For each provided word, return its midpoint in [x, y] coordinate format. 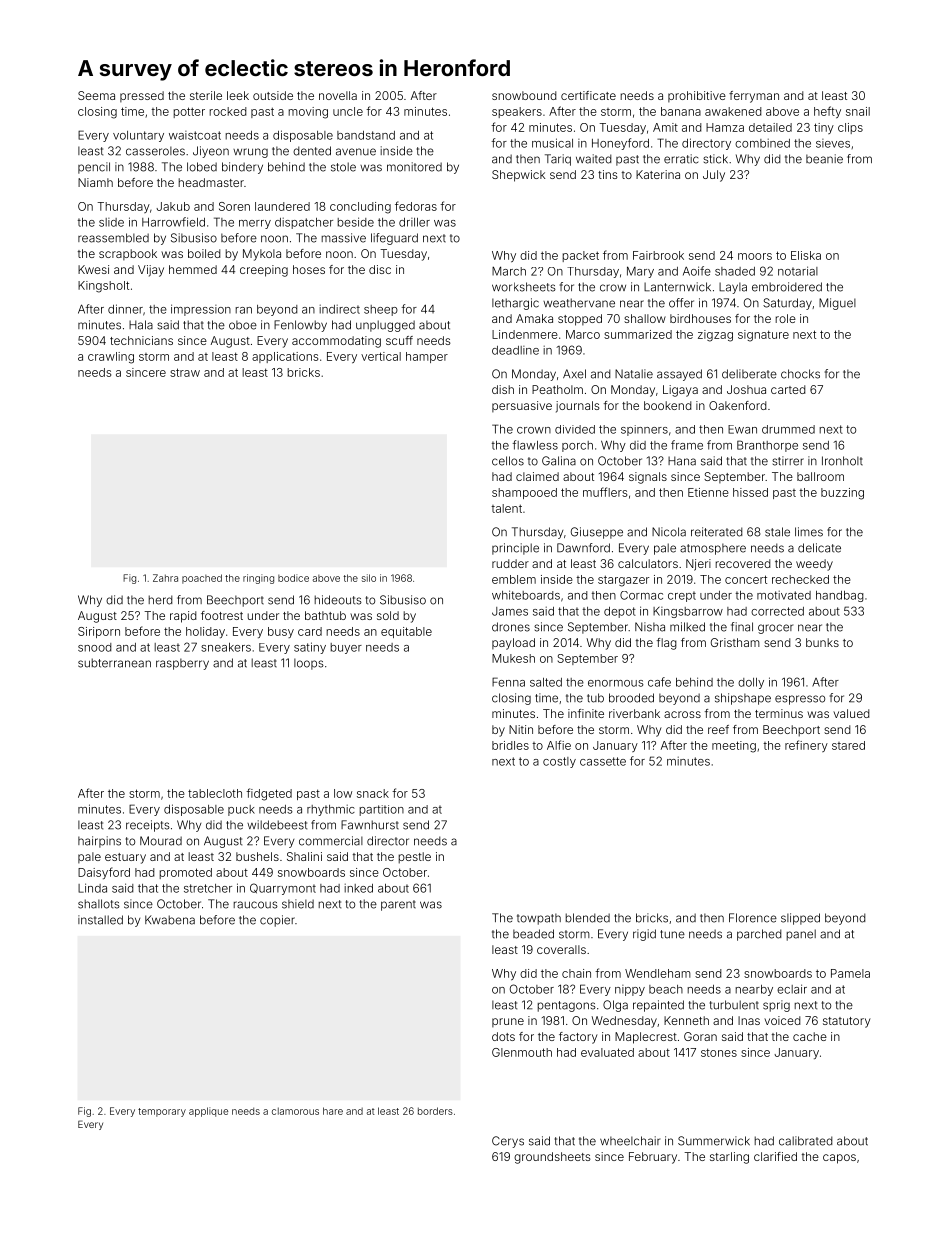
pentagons [566, 1006]
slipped [800, 919]
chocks [800, 374]
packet [580, 256]
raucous [255, 905]
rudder [510, 563]
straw [185, 372]
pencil [94, 168]
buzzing [842, 494]
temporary [162, 1112]
